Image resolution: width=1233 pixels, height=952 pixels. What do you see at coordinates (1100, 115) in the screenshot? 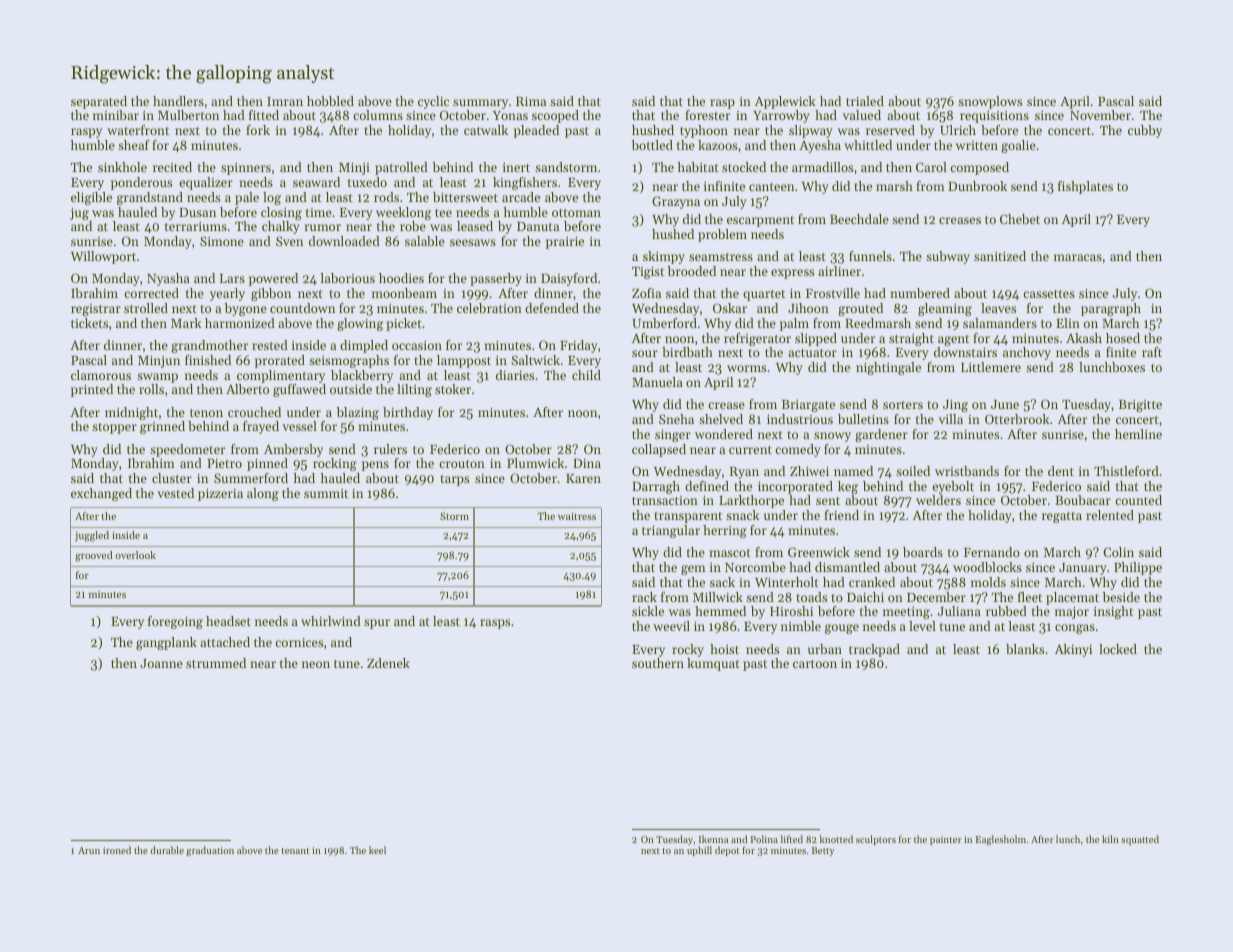
I see `November` at bounding box center [1100, 115].
